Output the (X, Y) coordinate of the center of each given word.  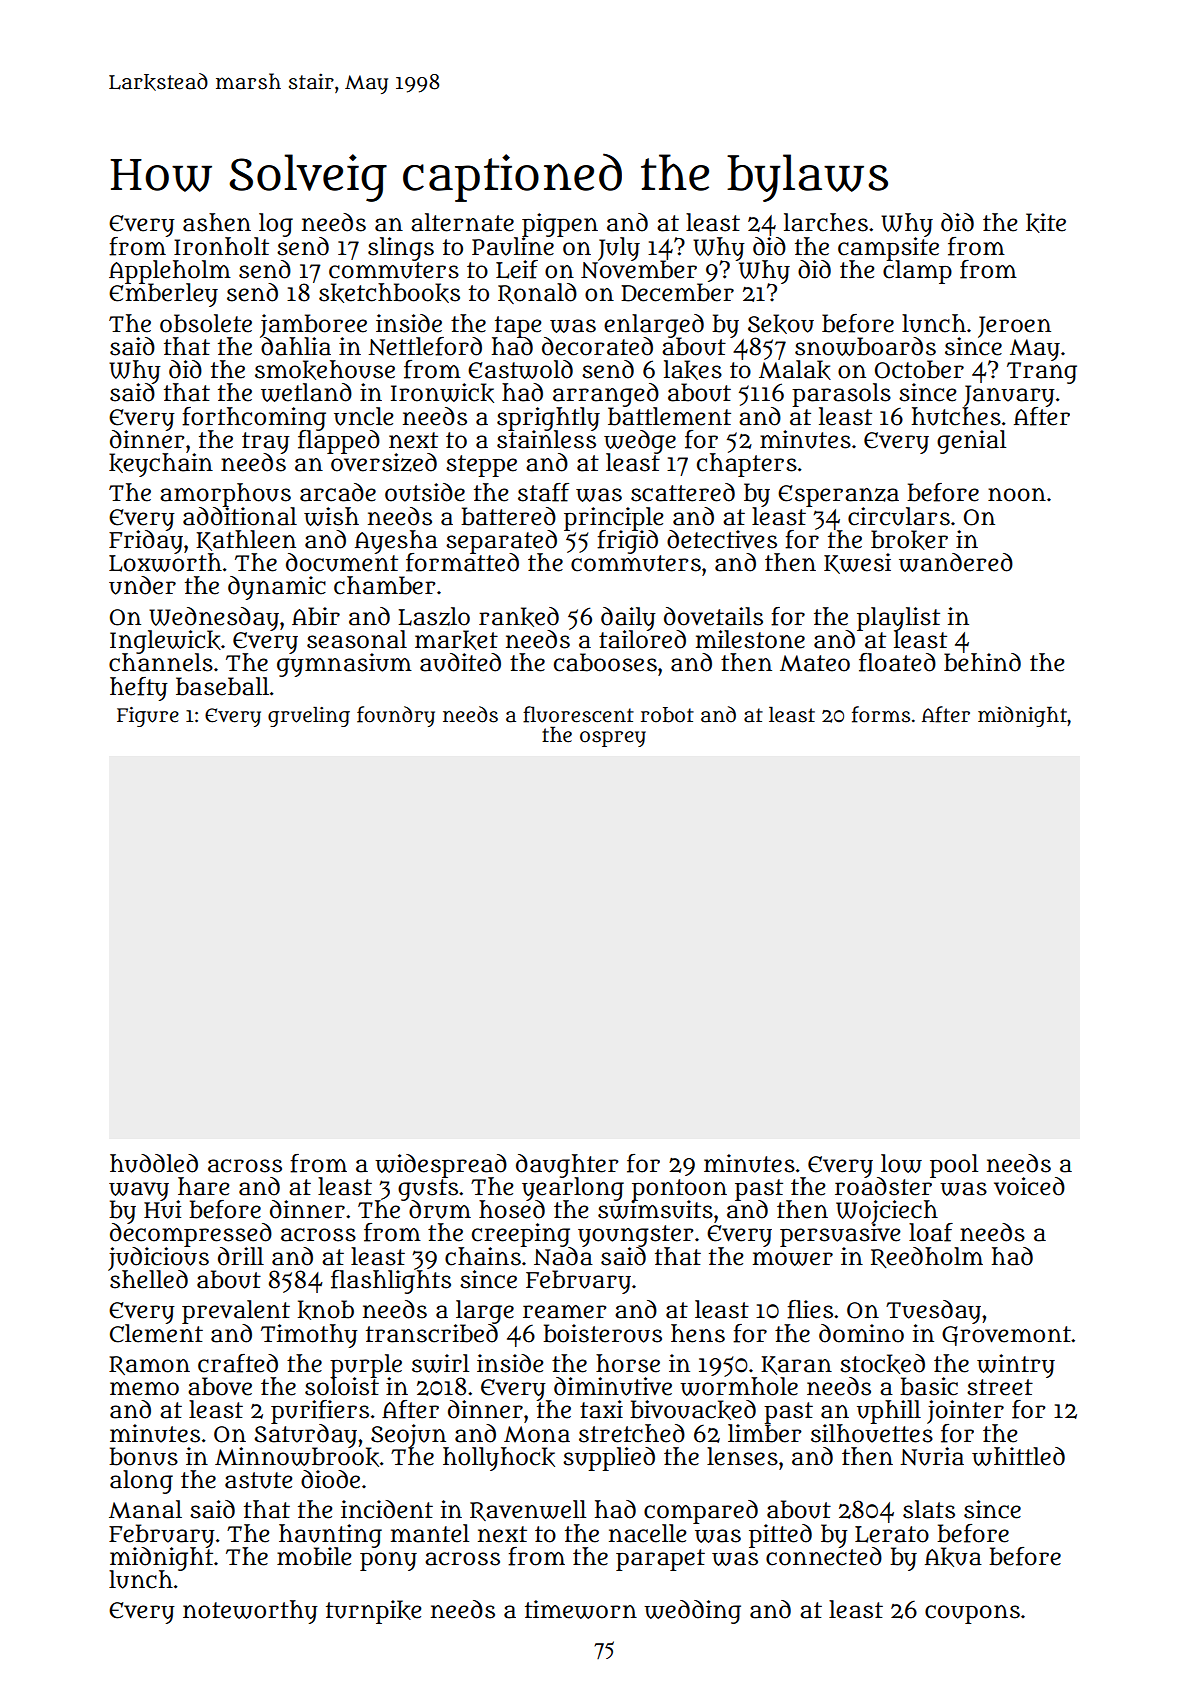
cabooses (605, 662)
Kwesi (857, 563)
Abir (316, 616)
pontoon (679, 1189)
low (901, 1163)
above (220, 1386)
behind (982, 662)
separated (501, 541)
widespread (441, 1165)
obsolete (206, 323)
